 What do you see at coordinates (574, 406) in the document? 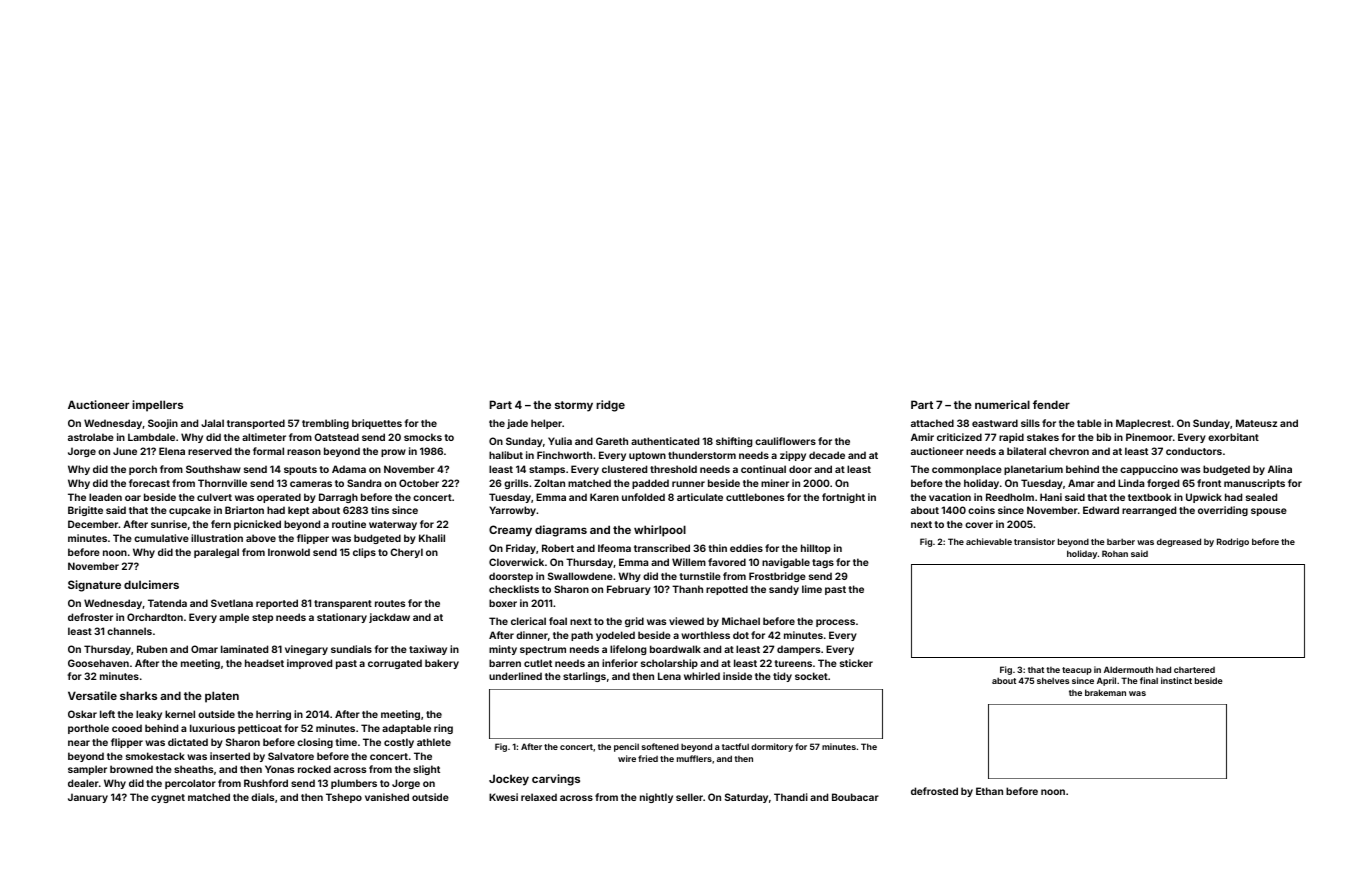
I see `stormy` at bounding box center [574, 406].
